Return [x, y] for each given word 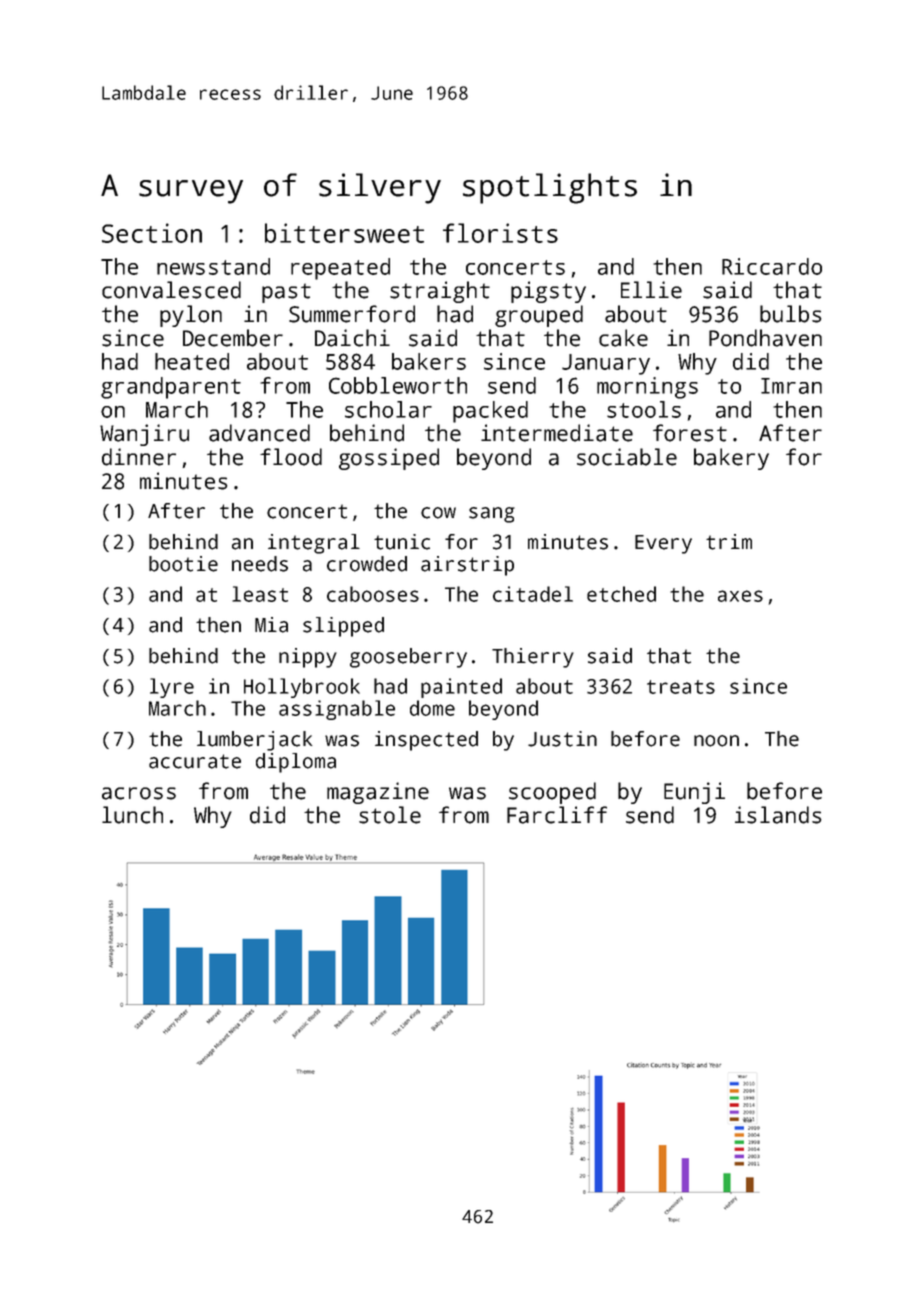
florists [500, 233]
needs [260, 564]
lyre [172, 688]
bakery [731, 459]
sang [492, 515]
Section [152, 233]
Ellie [651, 290]
